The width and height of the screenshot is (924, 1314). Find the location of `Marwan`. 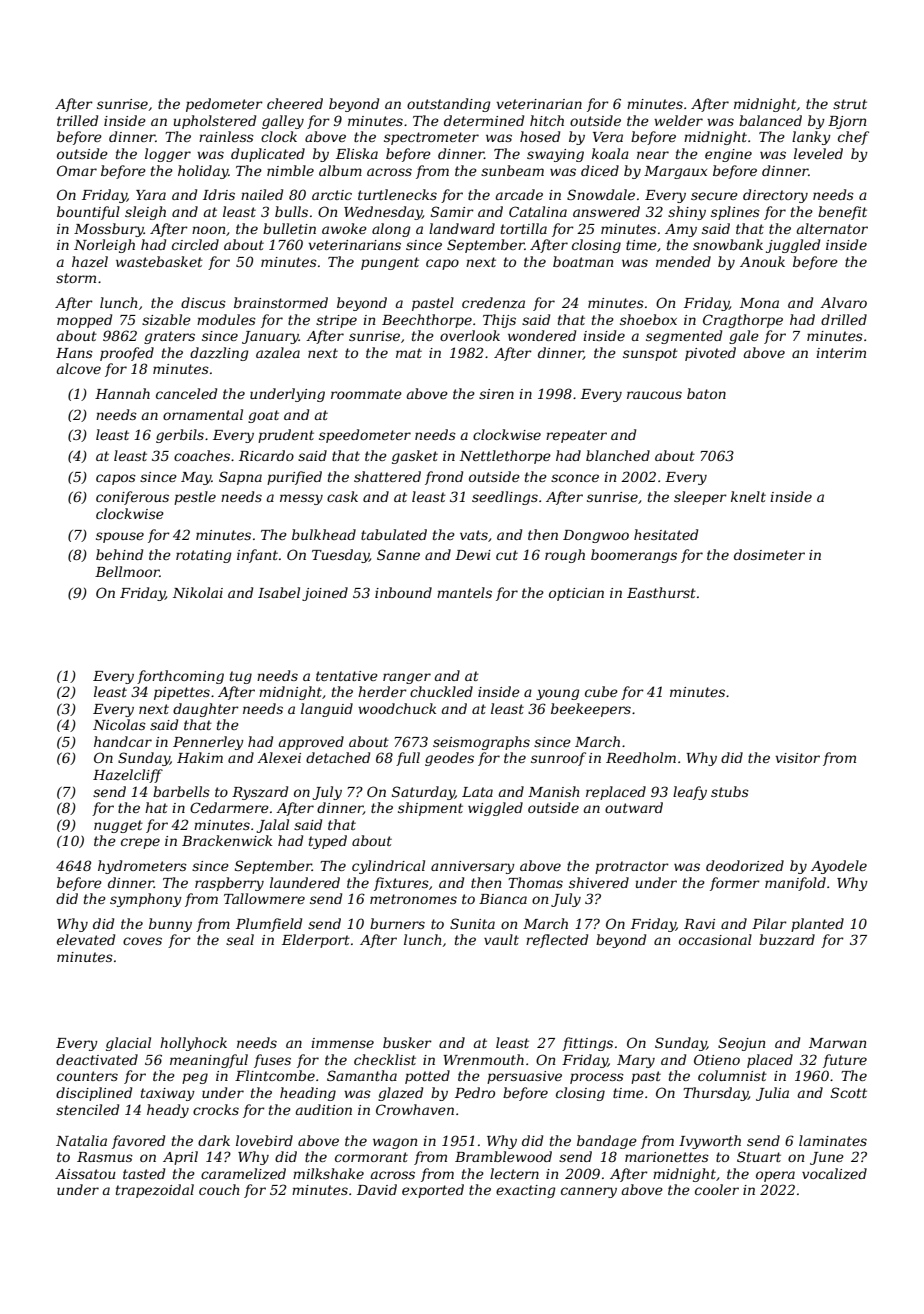

Marwan is located at coordinates (837, 1043).
